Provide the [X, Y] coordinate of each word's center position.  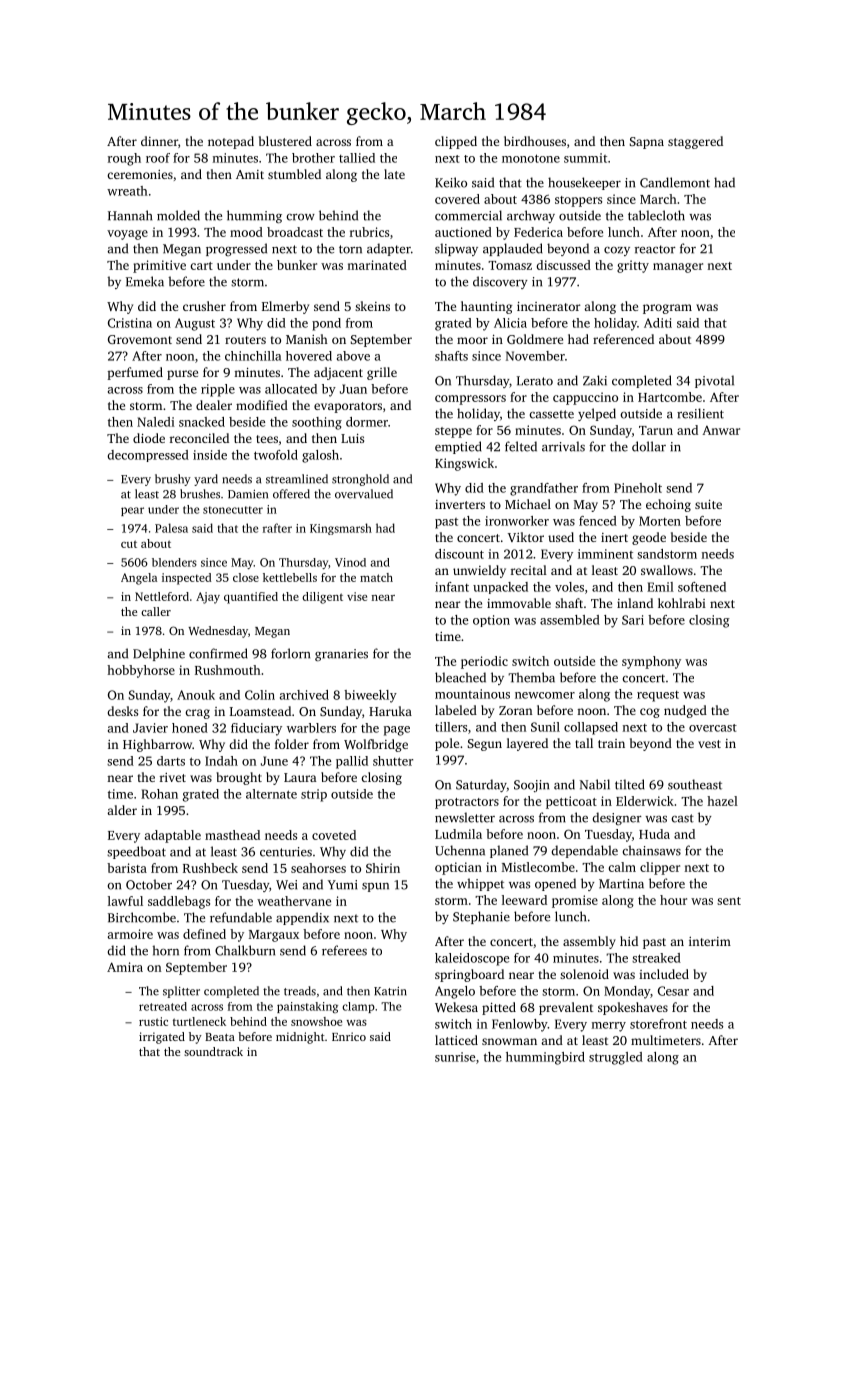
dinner [159, 141]
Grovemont [140, 339]
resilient [700, 413]
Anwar [721, 430]
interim [710, 941]
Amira [125, 967]
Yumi [342, 885]
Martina [621, 884]
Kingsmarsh [341, 529]
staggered [695, 142]
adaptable [173, 836]
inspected [187, 579]
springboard [469, 975]
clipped [456, 142]
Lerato [535, 381]
